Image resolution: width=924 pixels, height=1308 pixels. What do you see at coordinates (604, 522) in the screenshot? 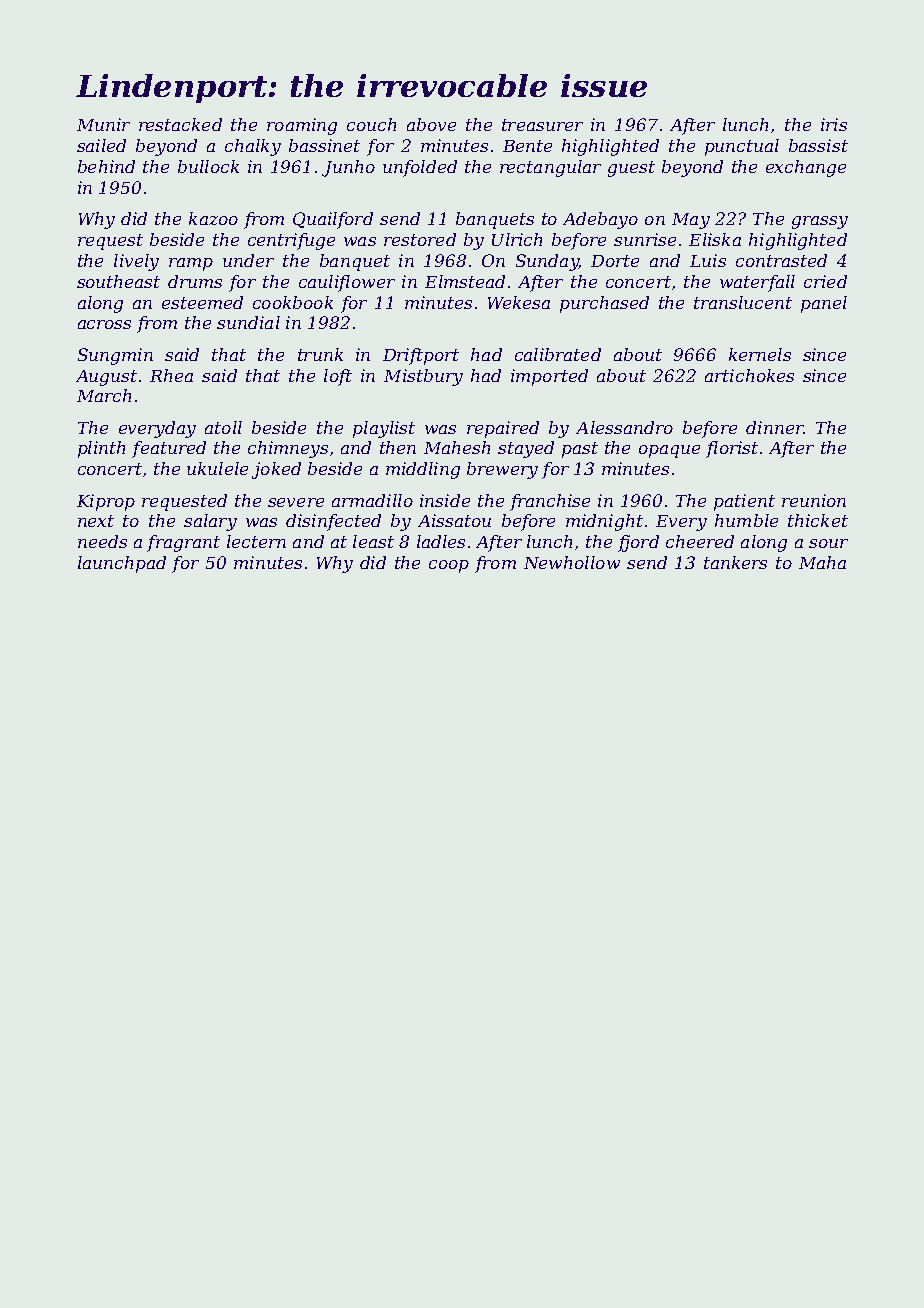
I see `midnight` at bounding box center [604, 522].
